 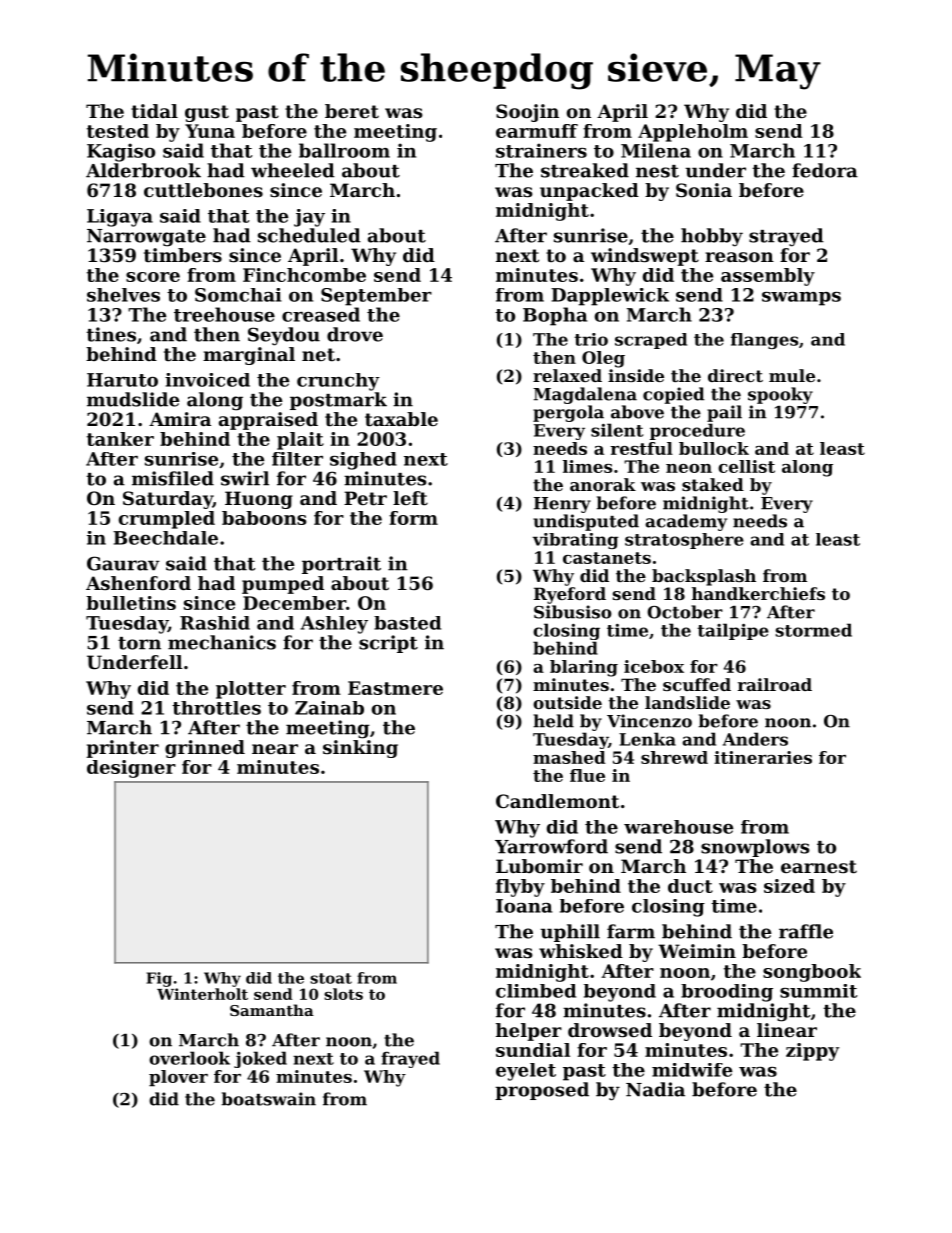 What do you see at coordinates (410, 498) in the screenshot?
I see `left` at bounding box center [410, 498].
